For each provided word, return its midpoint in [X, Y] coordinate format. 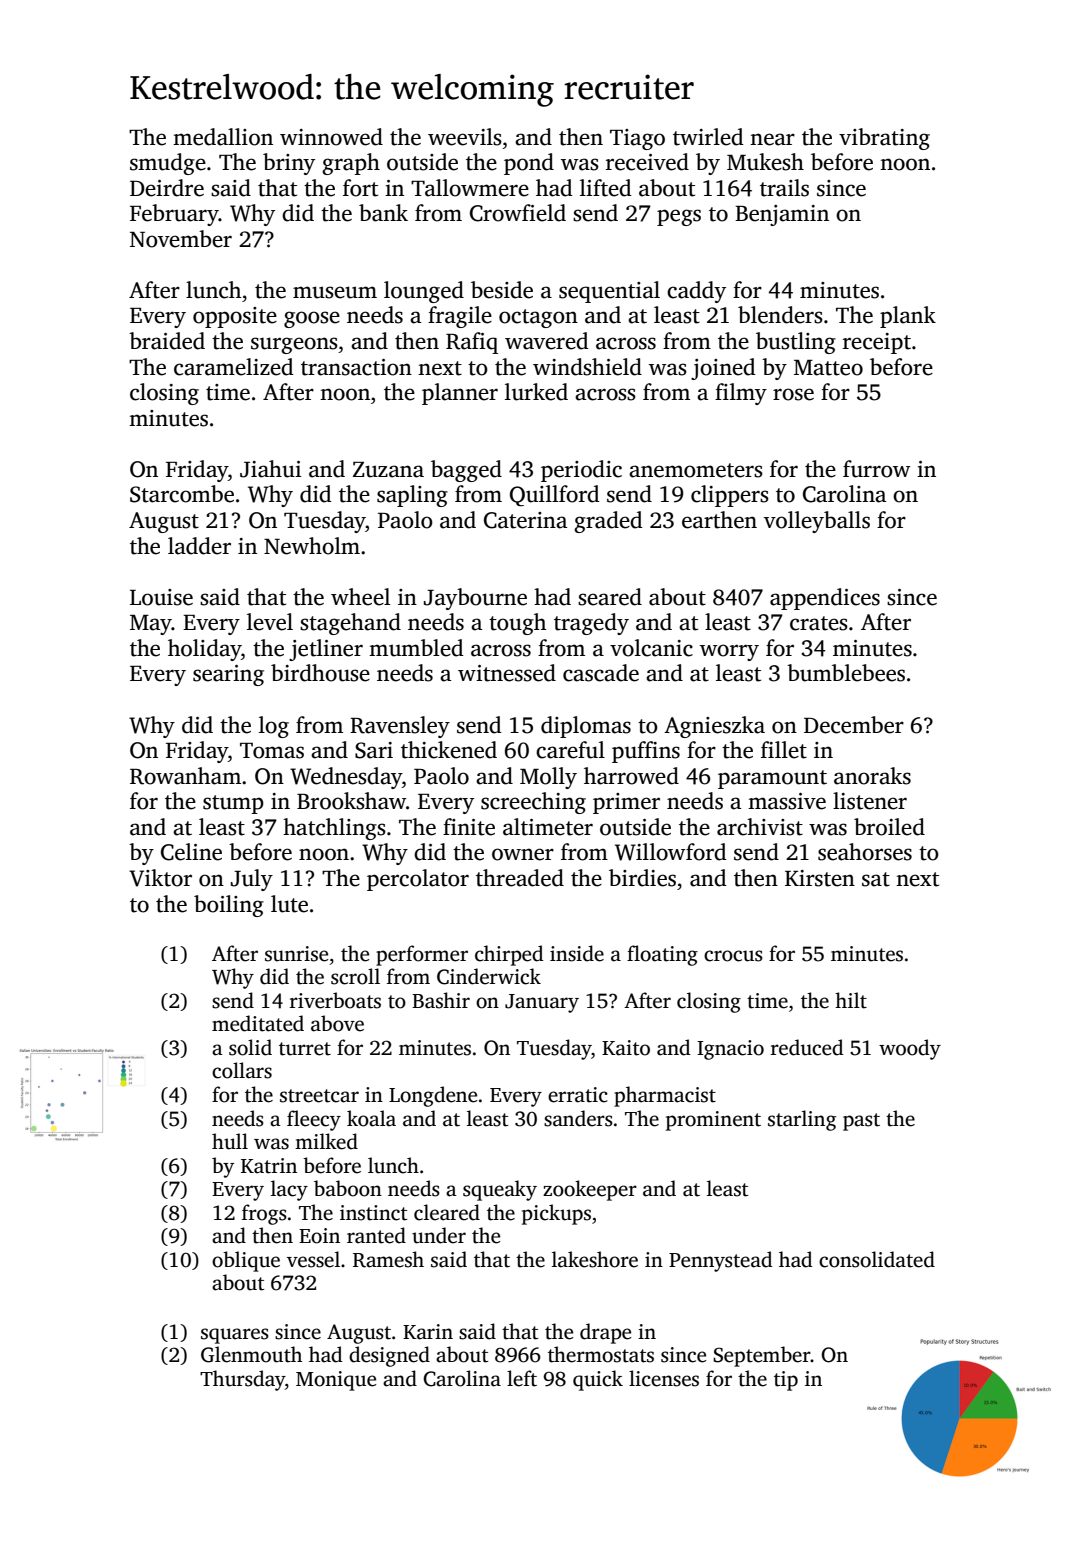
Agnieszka [714, 727]
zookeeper [590, 1190]
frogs [264, 1214]
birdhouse [320, 673]
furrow [876, 469]
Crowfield [518, 213]
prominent [713, 1121]
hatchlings [334, 829]
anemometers [696, 470]
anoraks [872, 776]
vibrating [884, 139]
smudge [168, 164]
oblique [246, 1261]
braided [167, 341]
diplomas [586, 727]
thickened [449, 750]
